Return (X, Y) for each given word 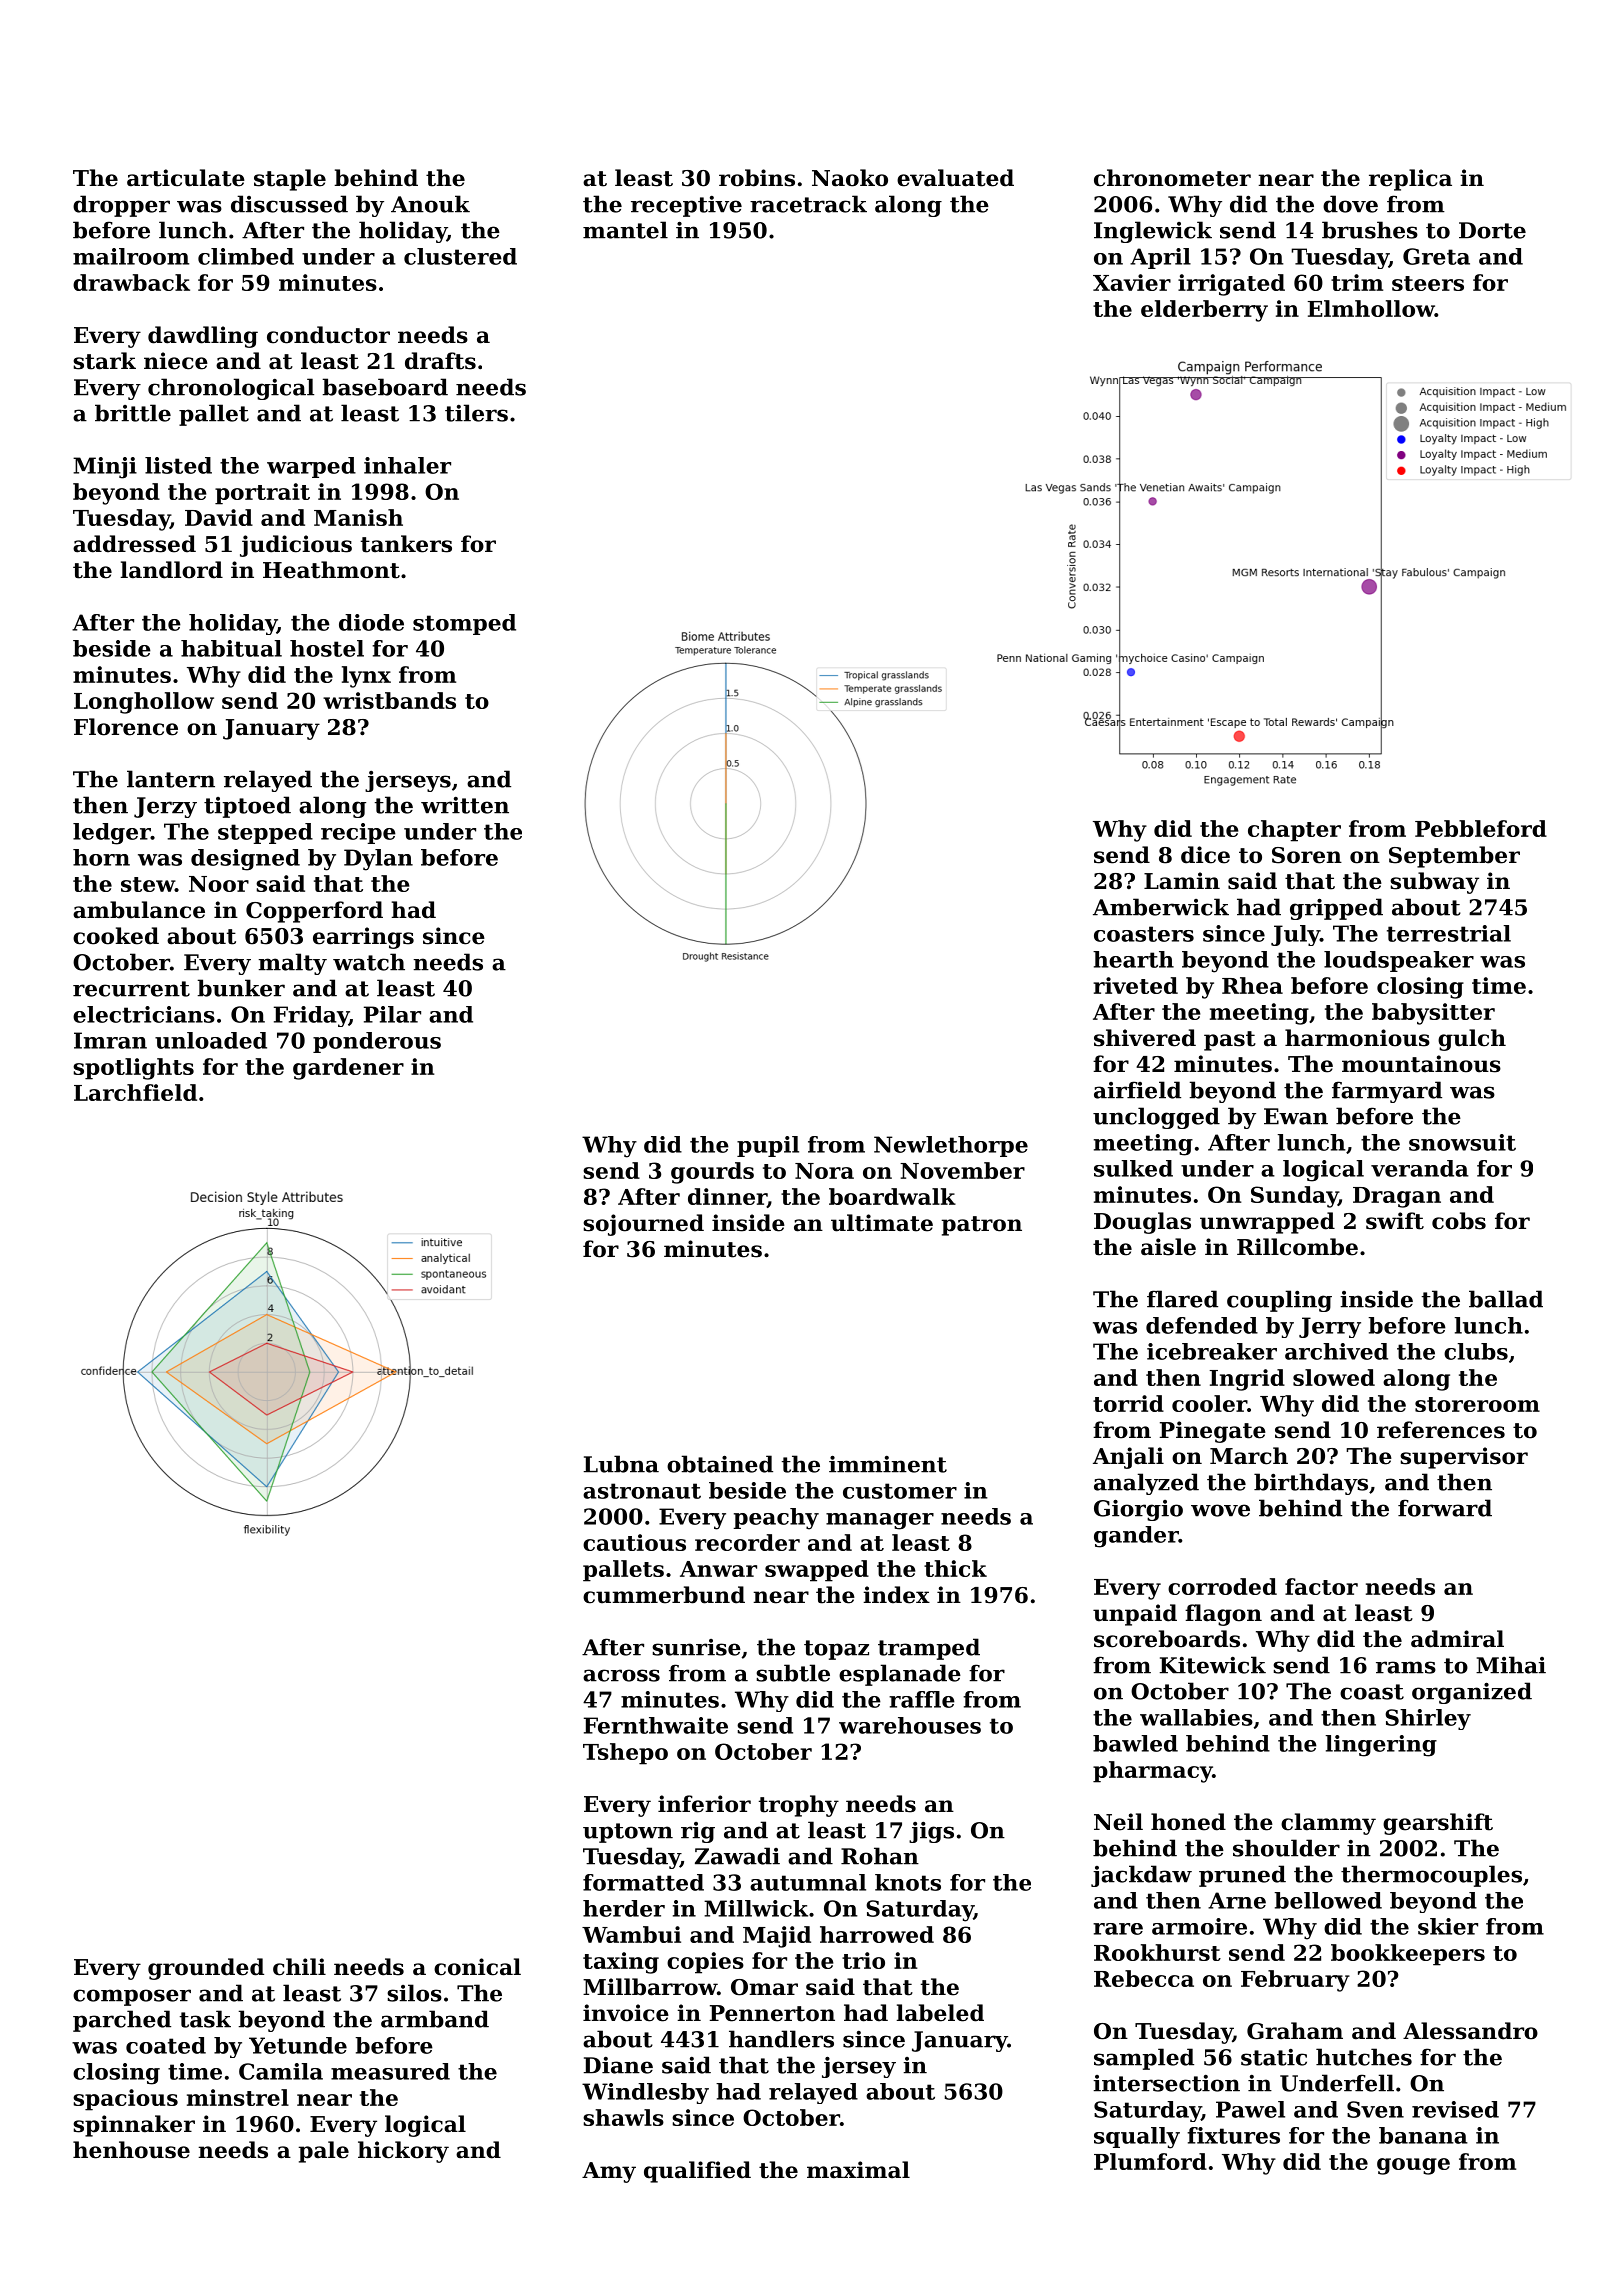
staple (290, 180)
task (205, 2019)
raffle (922, 1699)
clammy (1328, 1824)
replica (1410, 180)
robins (757, 178)
